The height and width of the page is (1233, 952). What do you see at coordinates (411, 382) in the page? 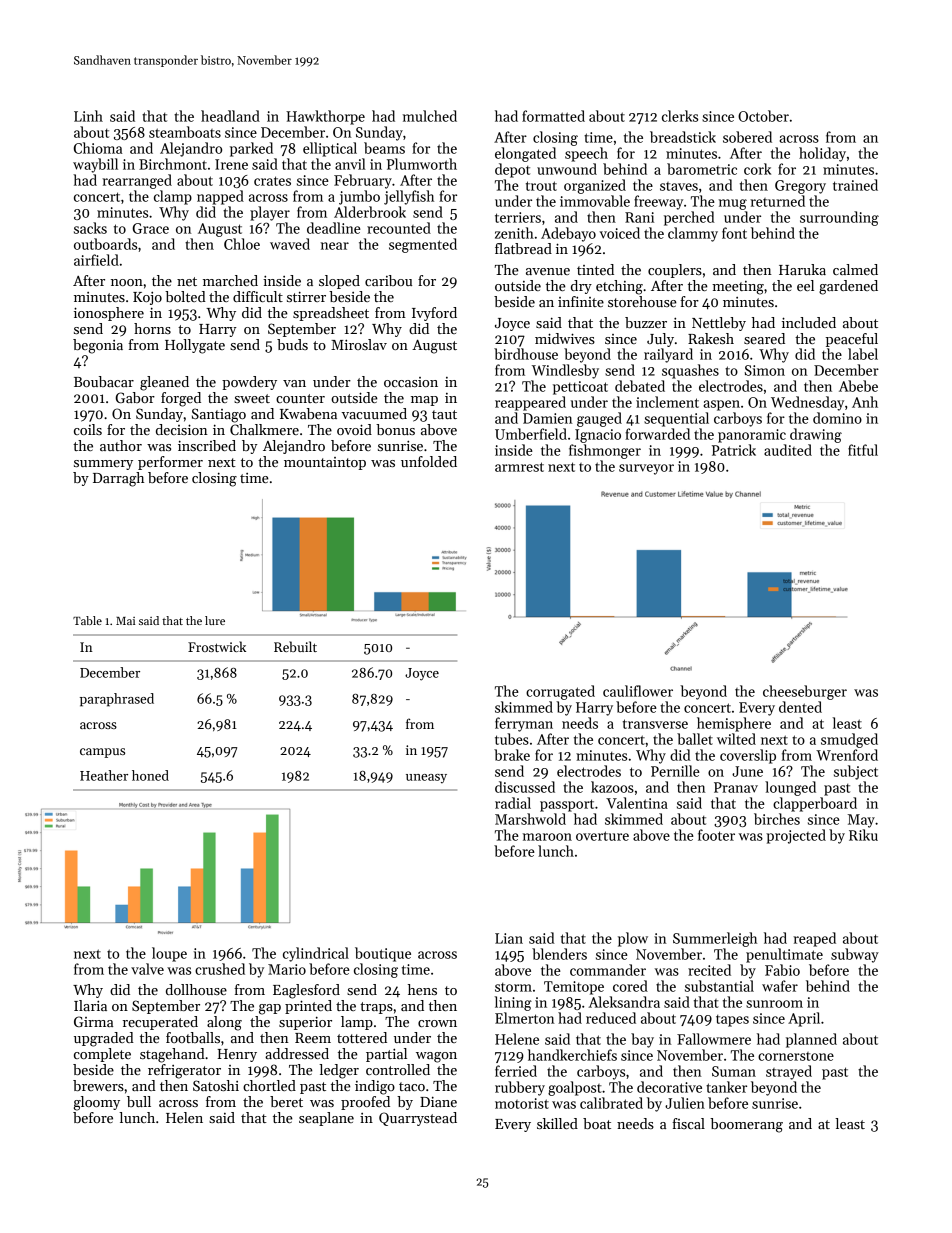
I see `occasion` at bounding box center [411, 382].
